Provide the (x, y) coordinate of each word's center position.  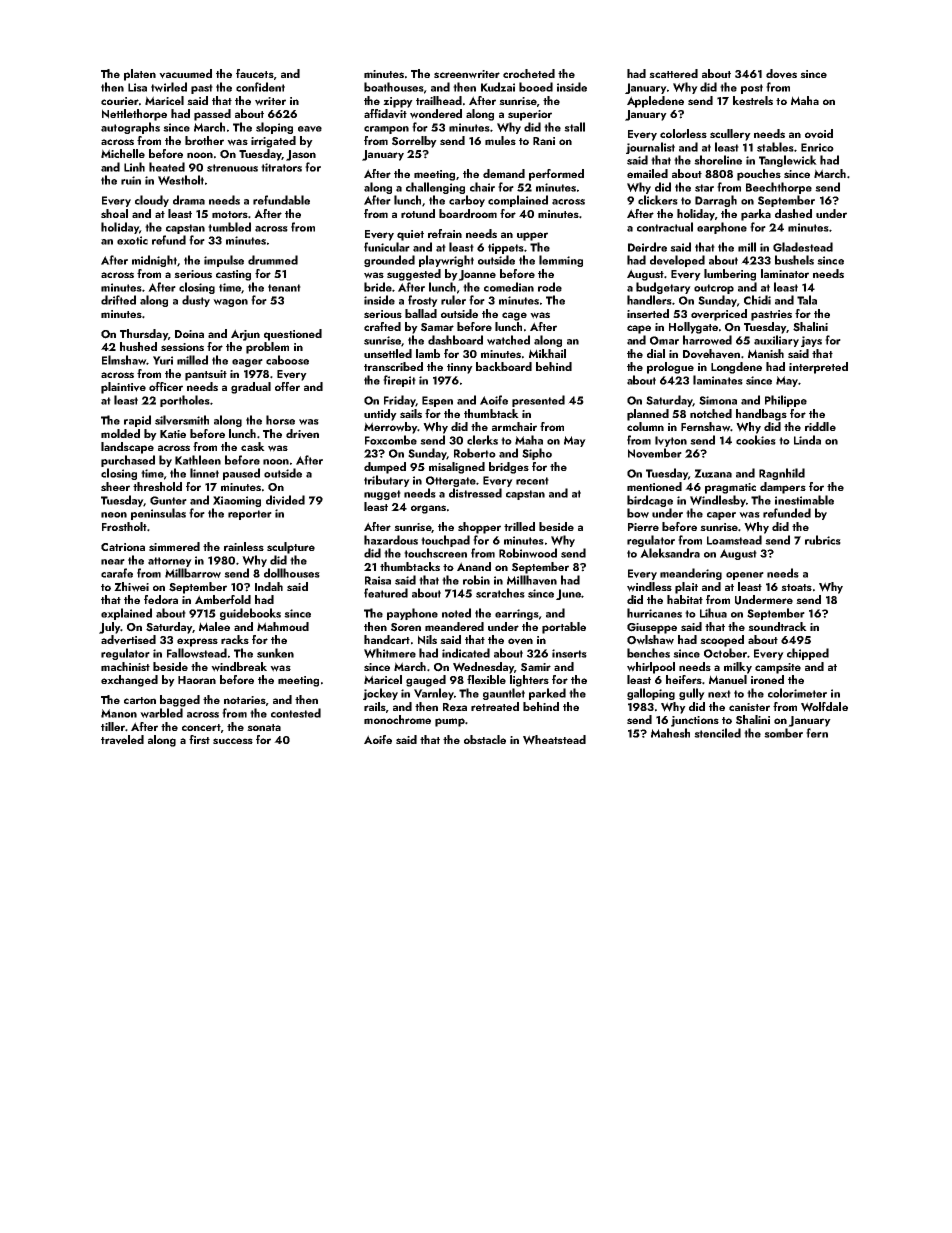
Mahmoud (283, 626)
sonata (264, 727)
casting (233, 275)
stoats (796, 587)
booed (536, 87)
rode (550, 287)
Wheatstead (554, 740)
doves (781, 74)
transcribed (393, 366)
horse (280, 420)
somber (783, 733)
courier (120, 101)
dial (656, 353)
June (568, 594)
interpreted (818, 368)
